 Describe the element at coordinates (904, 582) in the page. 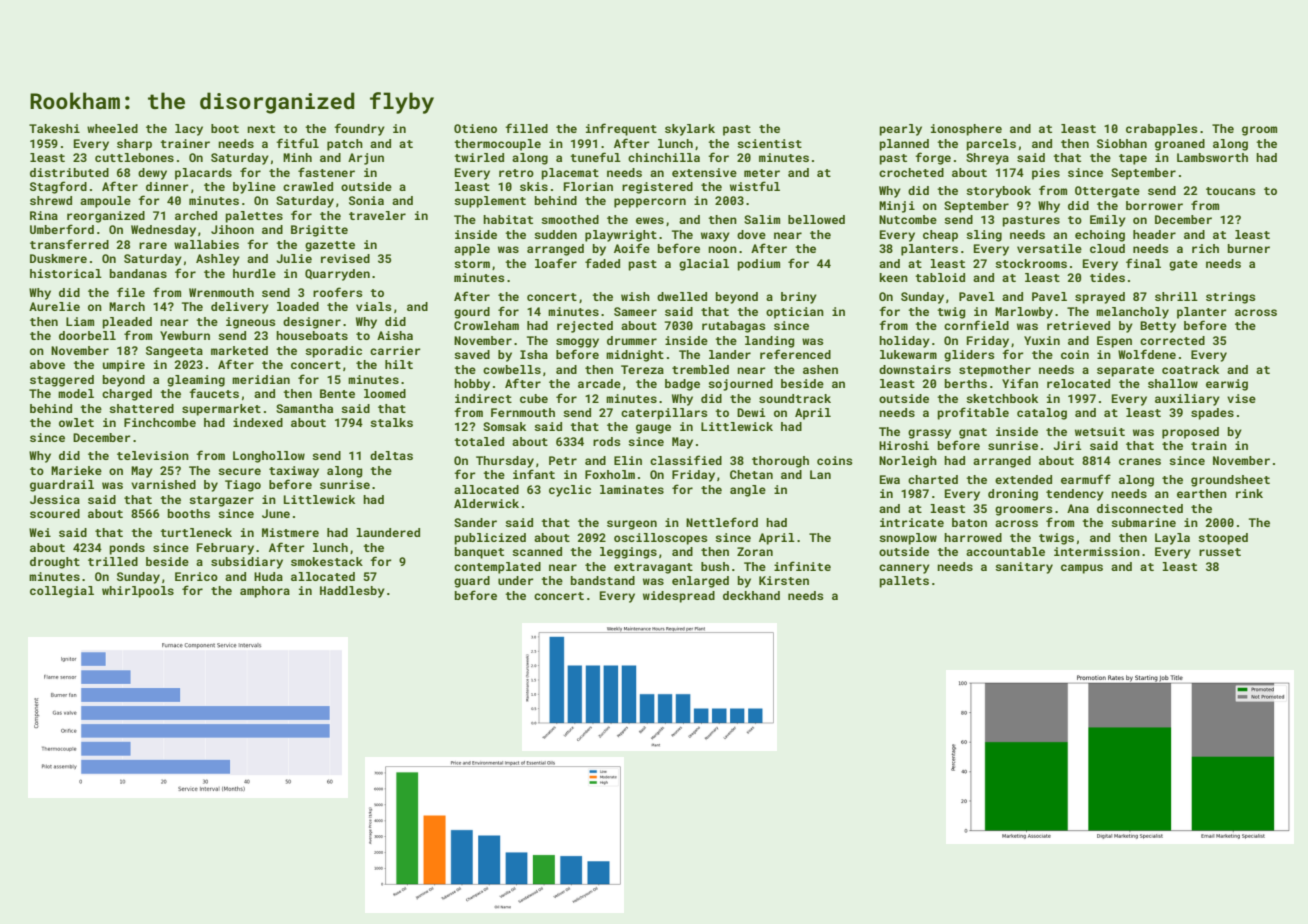

I see `pallets` at that location.
